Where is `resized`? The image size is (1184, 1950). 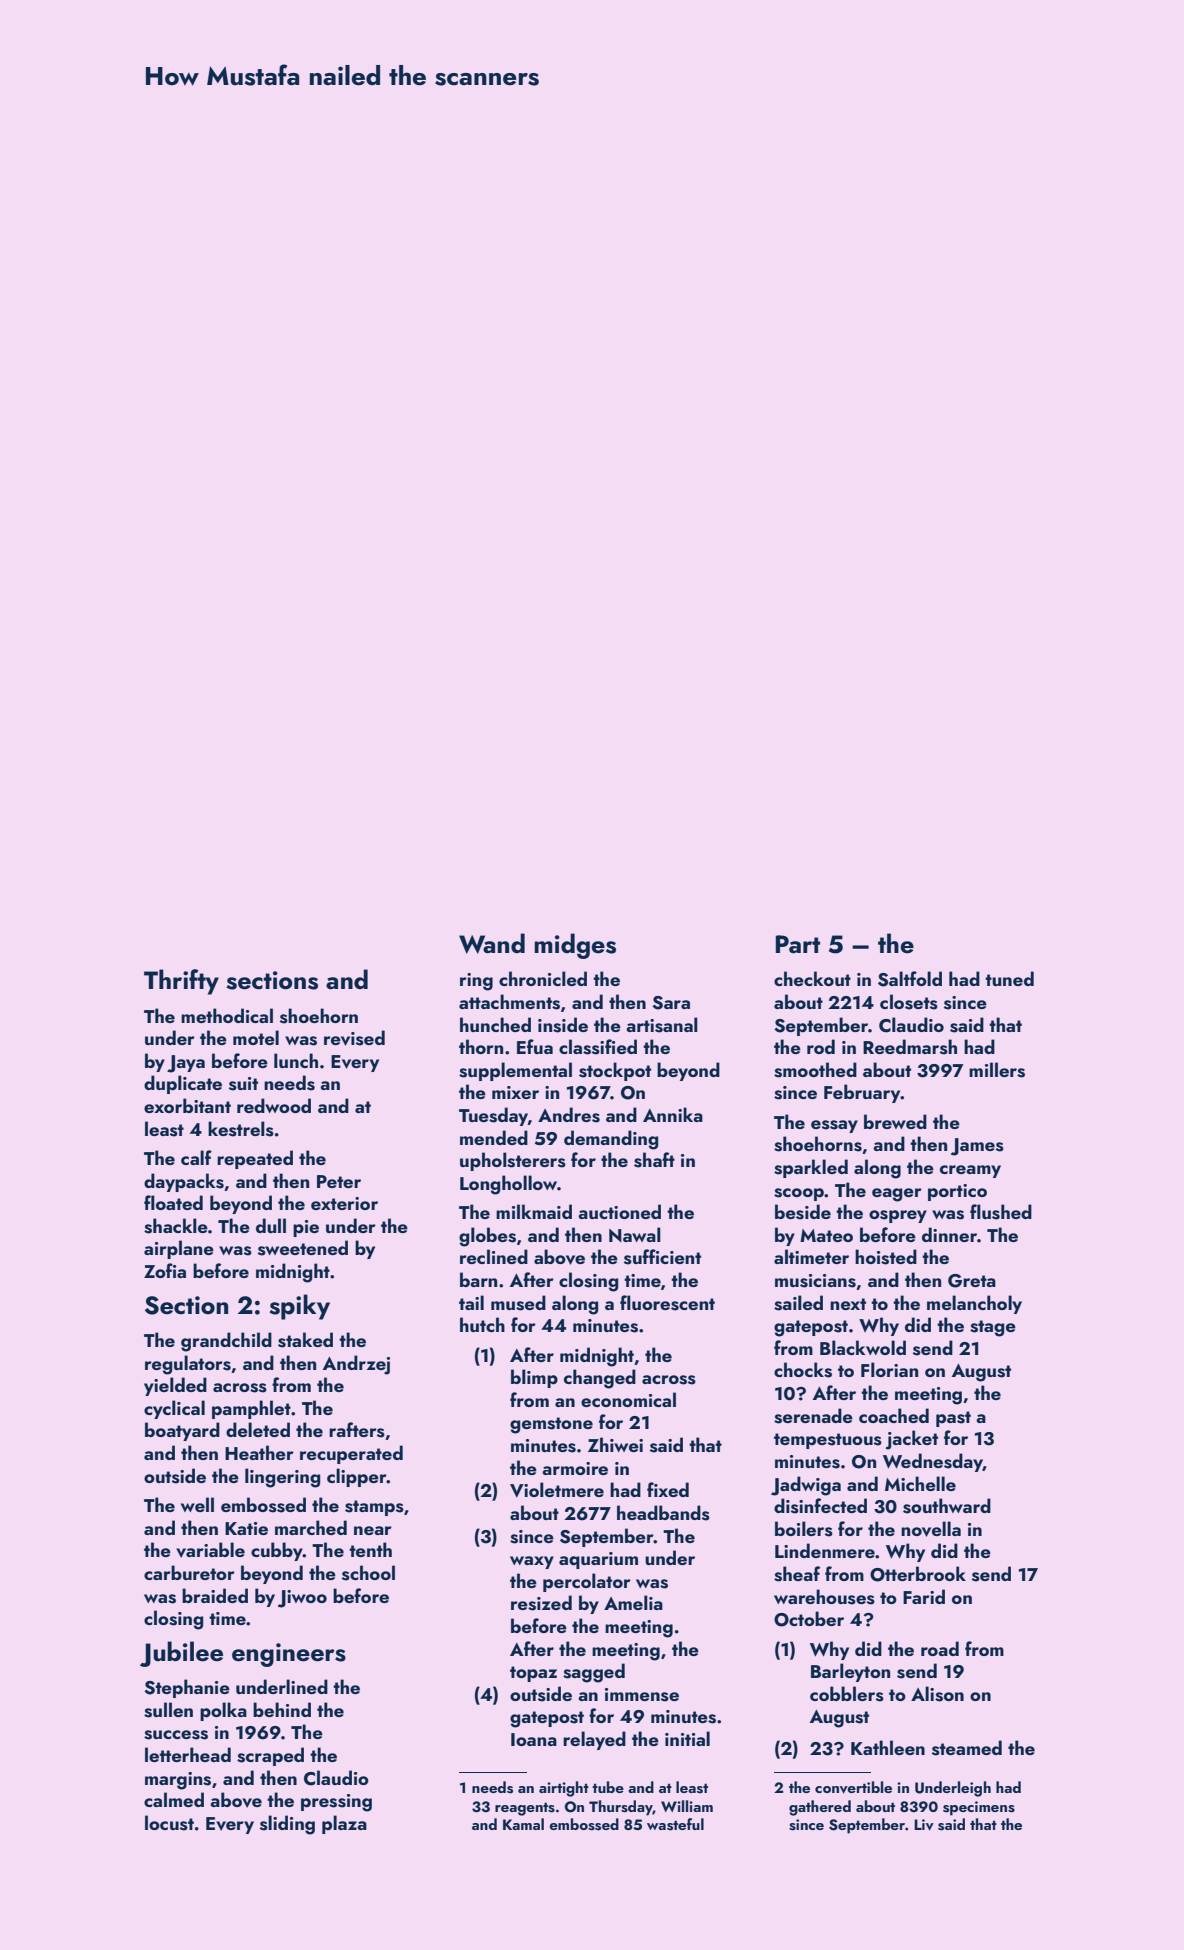
resized is located at coordinates (541, 1603).
